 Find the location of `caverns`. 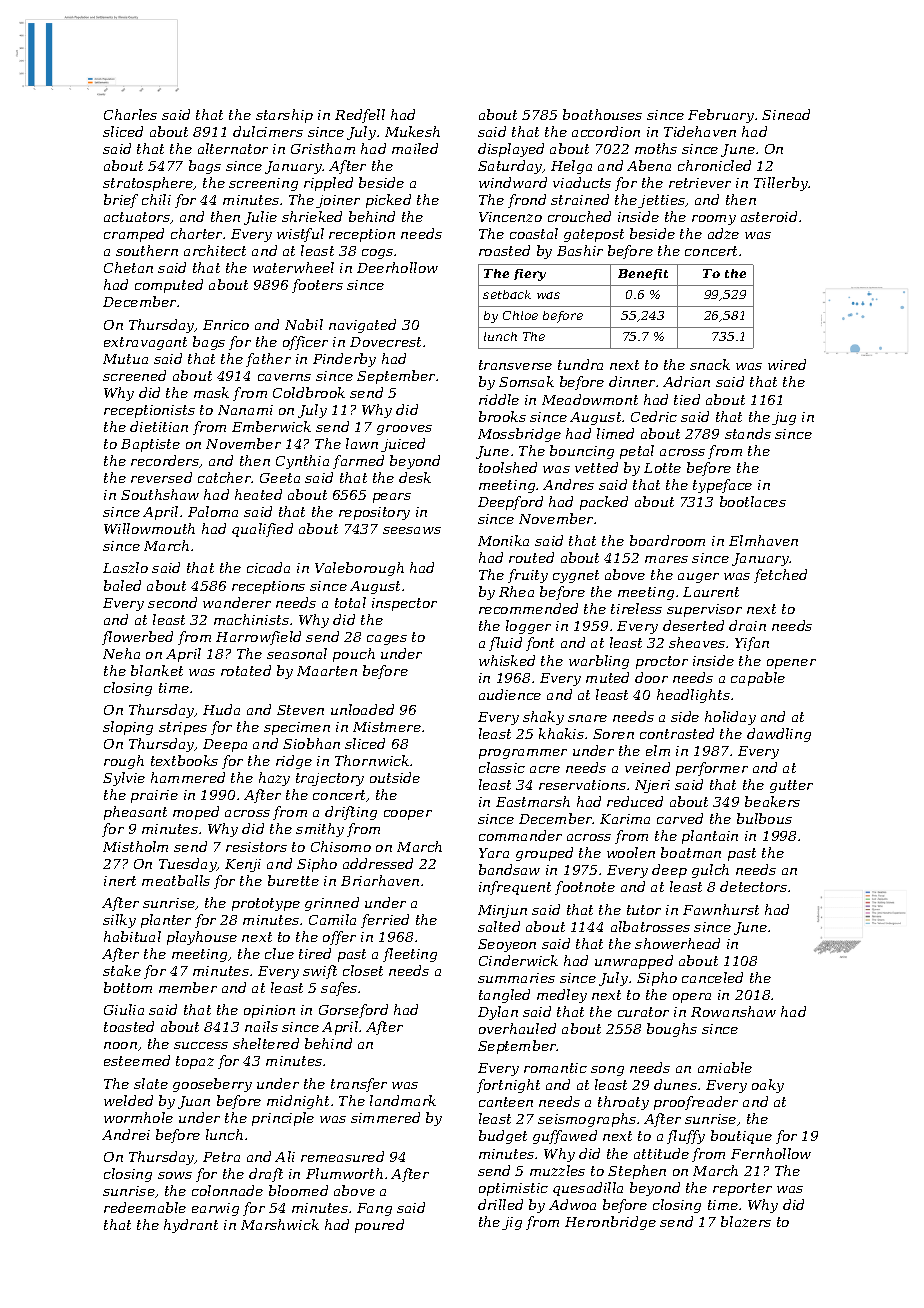

caverns is located at coordinates (284, 377).
